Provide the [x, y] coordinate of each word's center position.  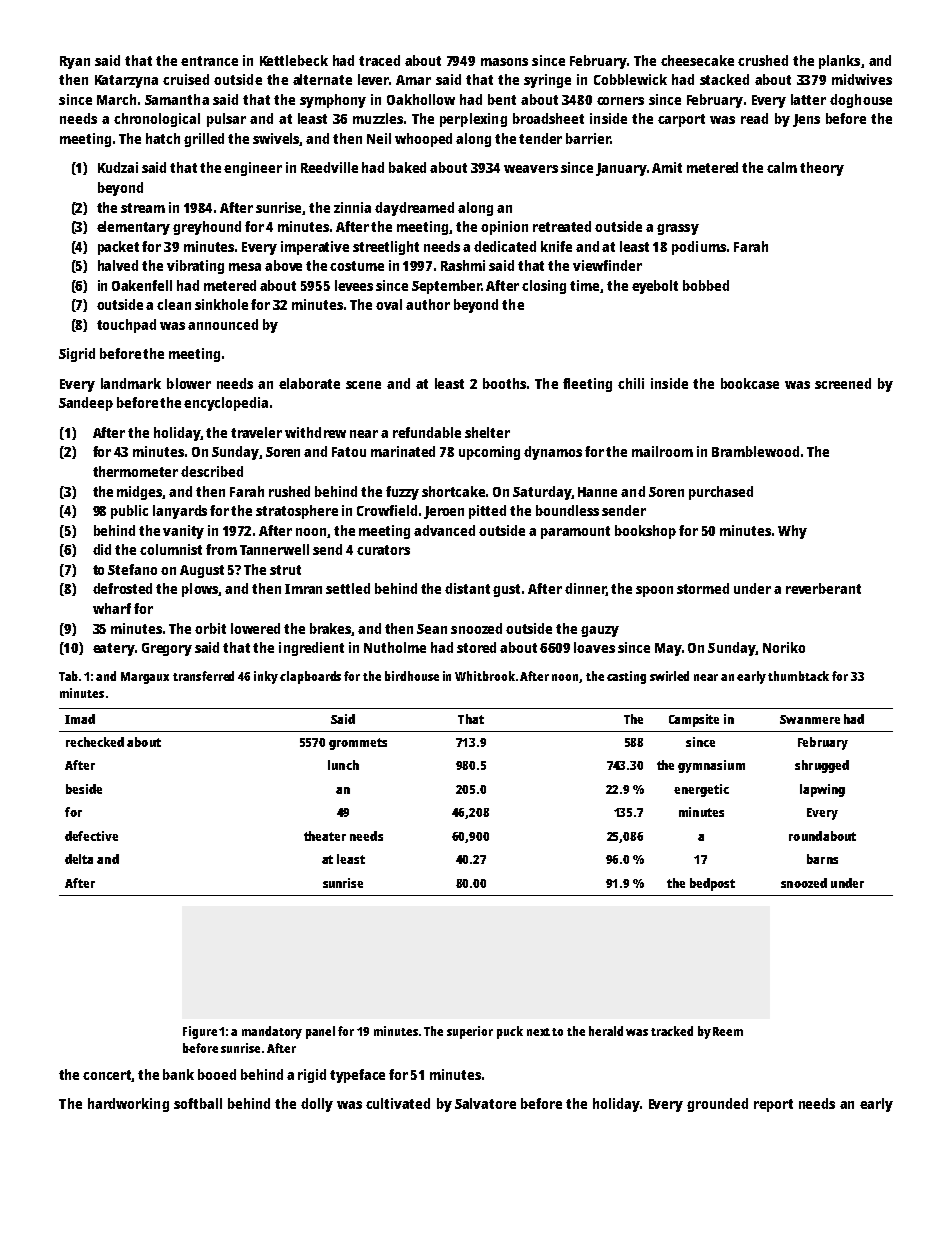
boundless [567, 510]
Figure [200, 1032]
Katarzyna [126, 81]
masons [504, 62]
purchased [721, 493]
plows [200, 590]
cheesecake [697, 60]
